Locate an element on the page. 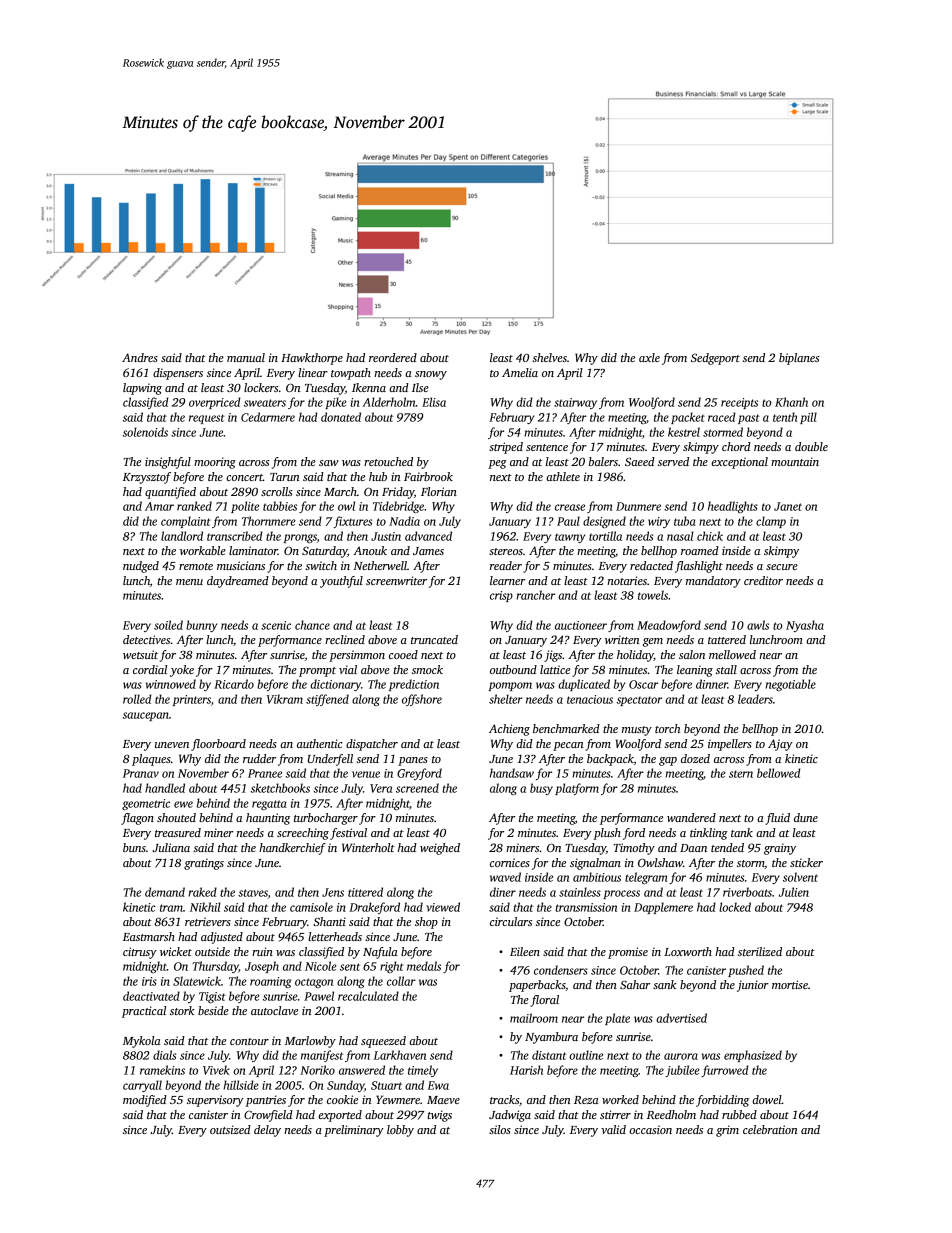 Image resolution: width=952 pixels, height=1233 pixels. dune is located at coordinates (806, 817).
